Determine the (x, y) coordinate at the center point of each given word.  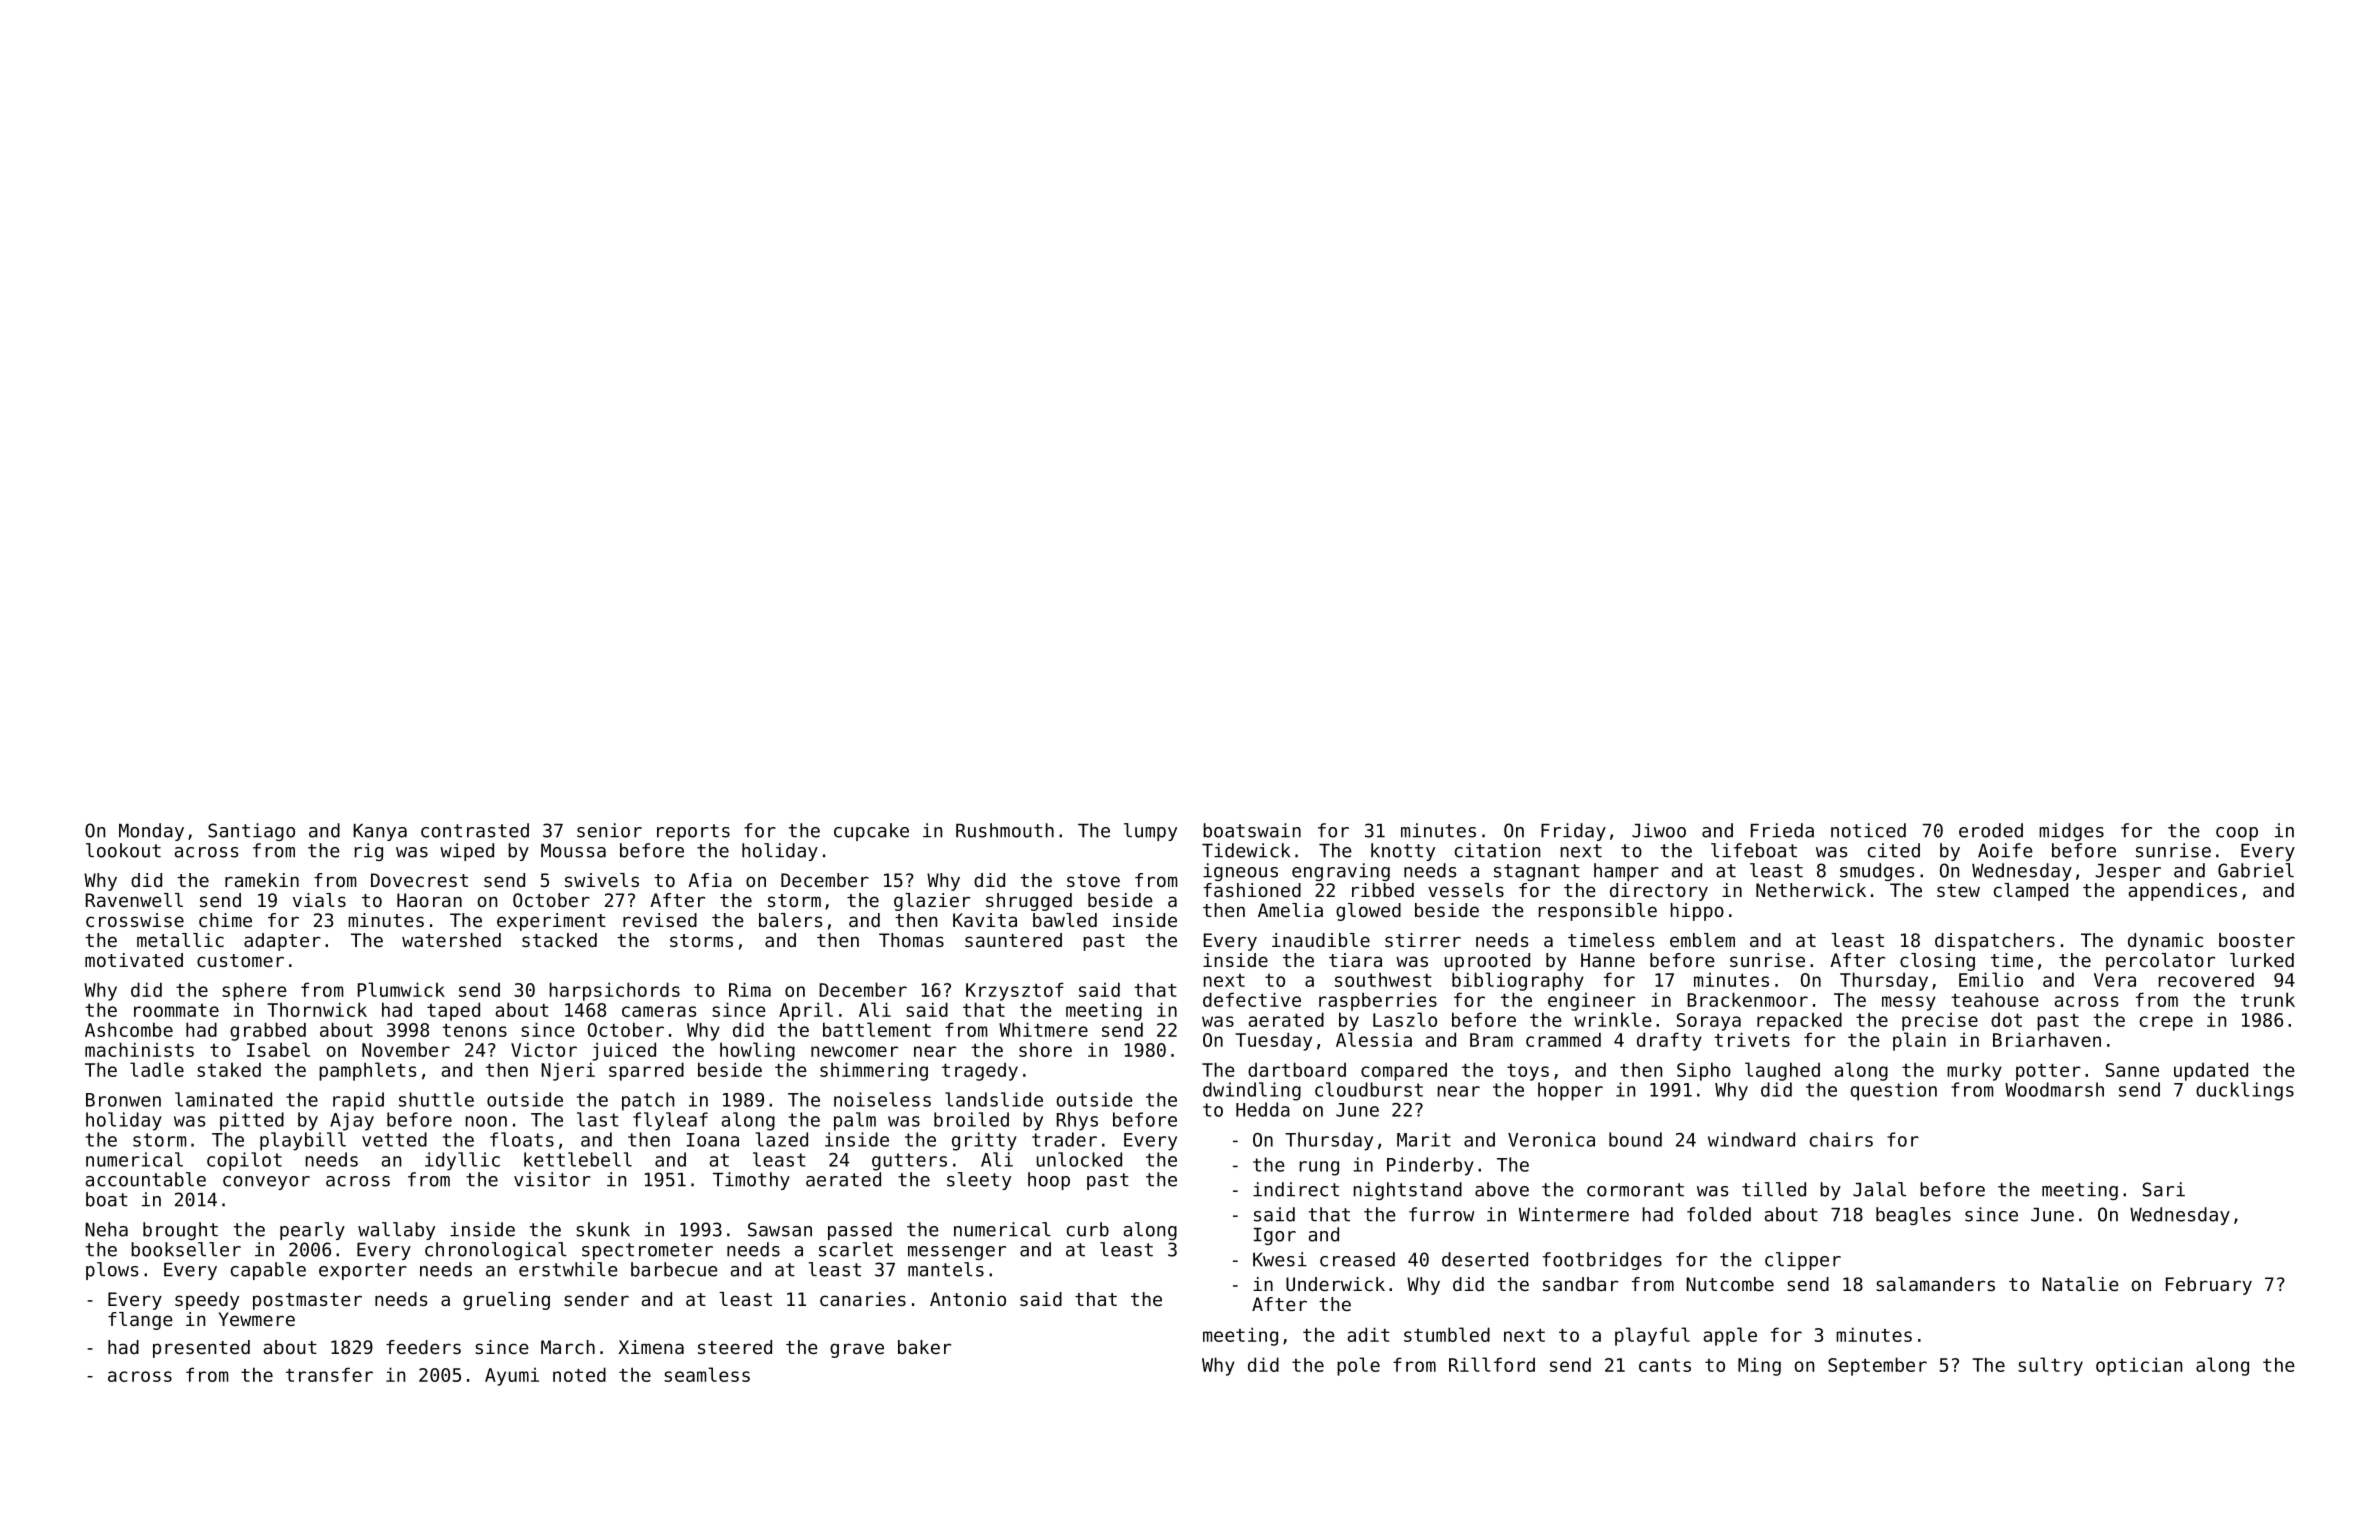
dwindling (1252, 1091)
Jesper (2128, 872)
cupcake (871, 832)
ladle (157, 1069)
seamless (707, 1374)
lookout (123, 850)
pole (1358, 1366)
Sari (2164, 1189)
